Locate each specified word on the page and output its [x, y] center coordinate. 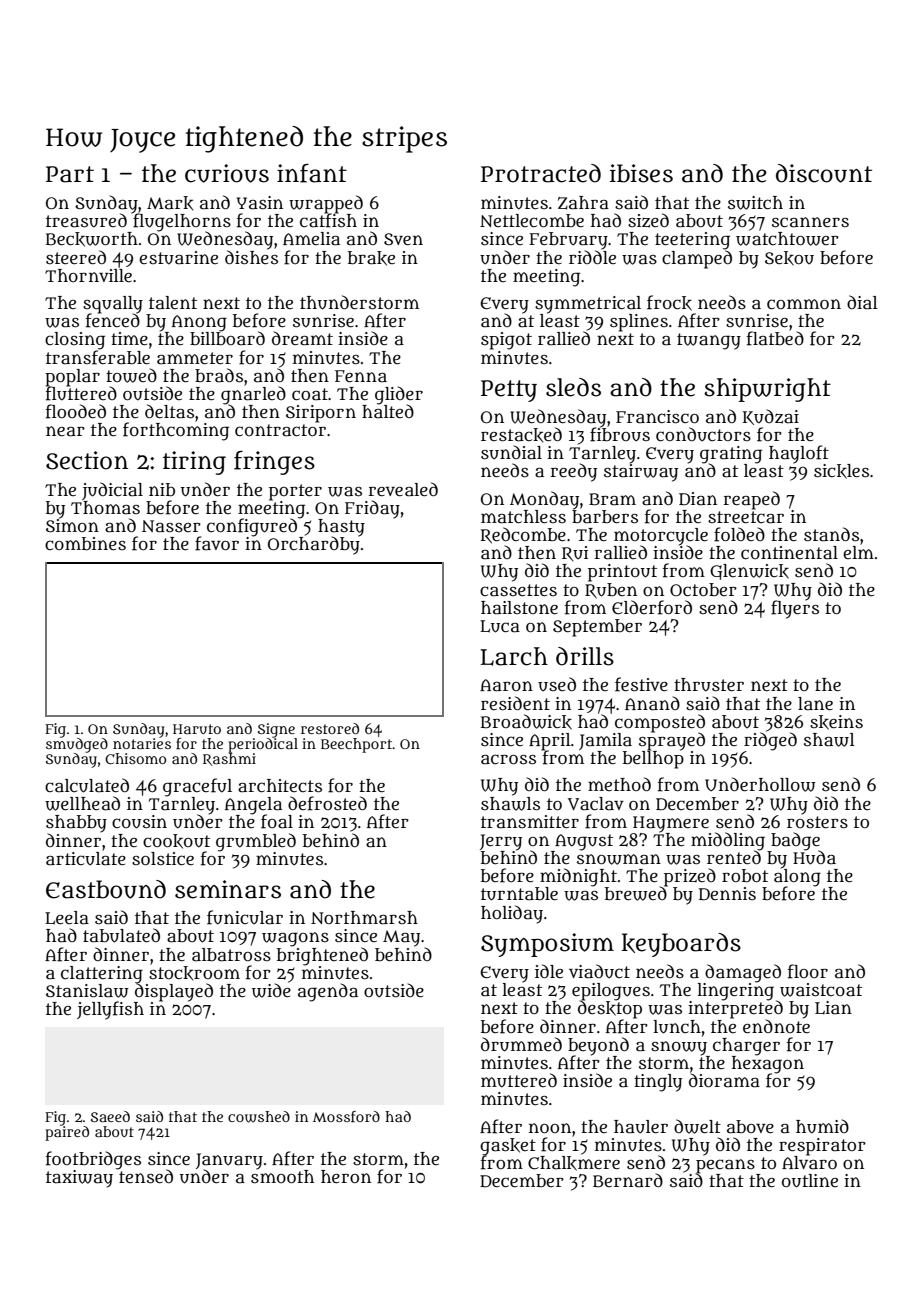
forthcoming [176, 431]
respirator [822, 1146]
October [703, 589]
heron [346, 1176]
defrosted [327, 803]
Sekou [789, 258]
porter [295, 492]
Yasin [260, 203]
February [568, 241]
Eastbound [106, 889]
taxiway [79, 1179]
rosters [817, 822]
